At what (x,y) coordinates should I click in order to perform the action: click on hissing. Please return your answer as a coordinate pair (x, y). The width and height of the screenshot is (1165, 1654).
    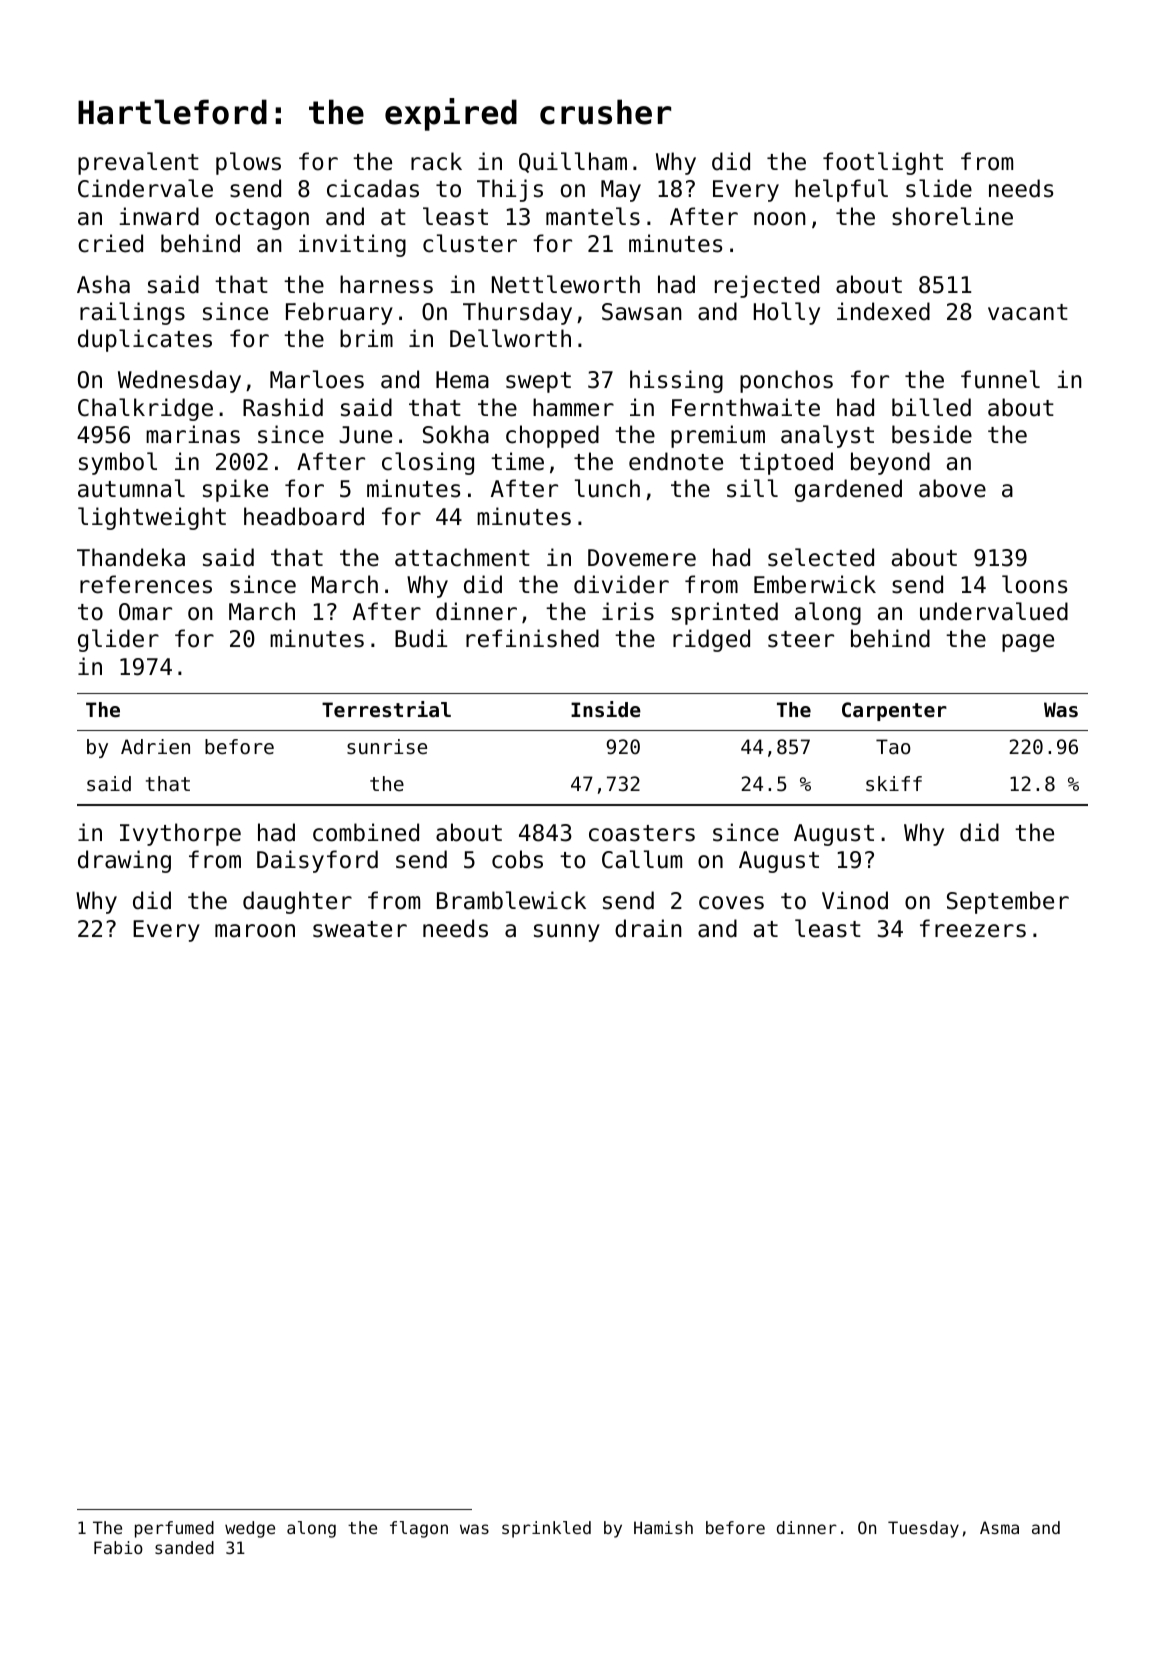
    Looking at the image, I should click on (676, 381).
